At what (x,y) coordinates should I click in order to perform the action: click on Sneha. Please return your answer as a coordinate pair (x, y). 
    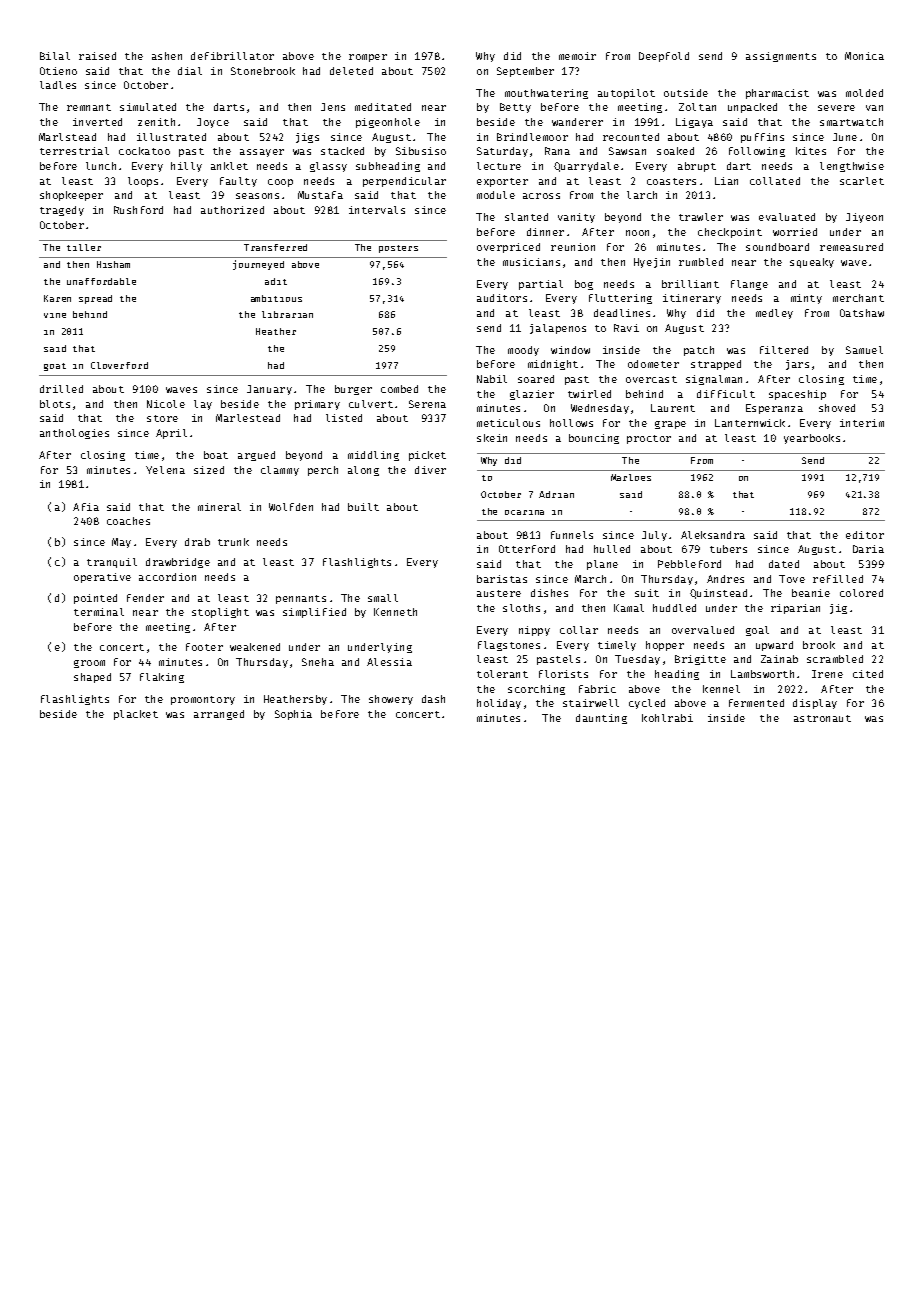
    Looking at the image, I should click on (318, 662).
